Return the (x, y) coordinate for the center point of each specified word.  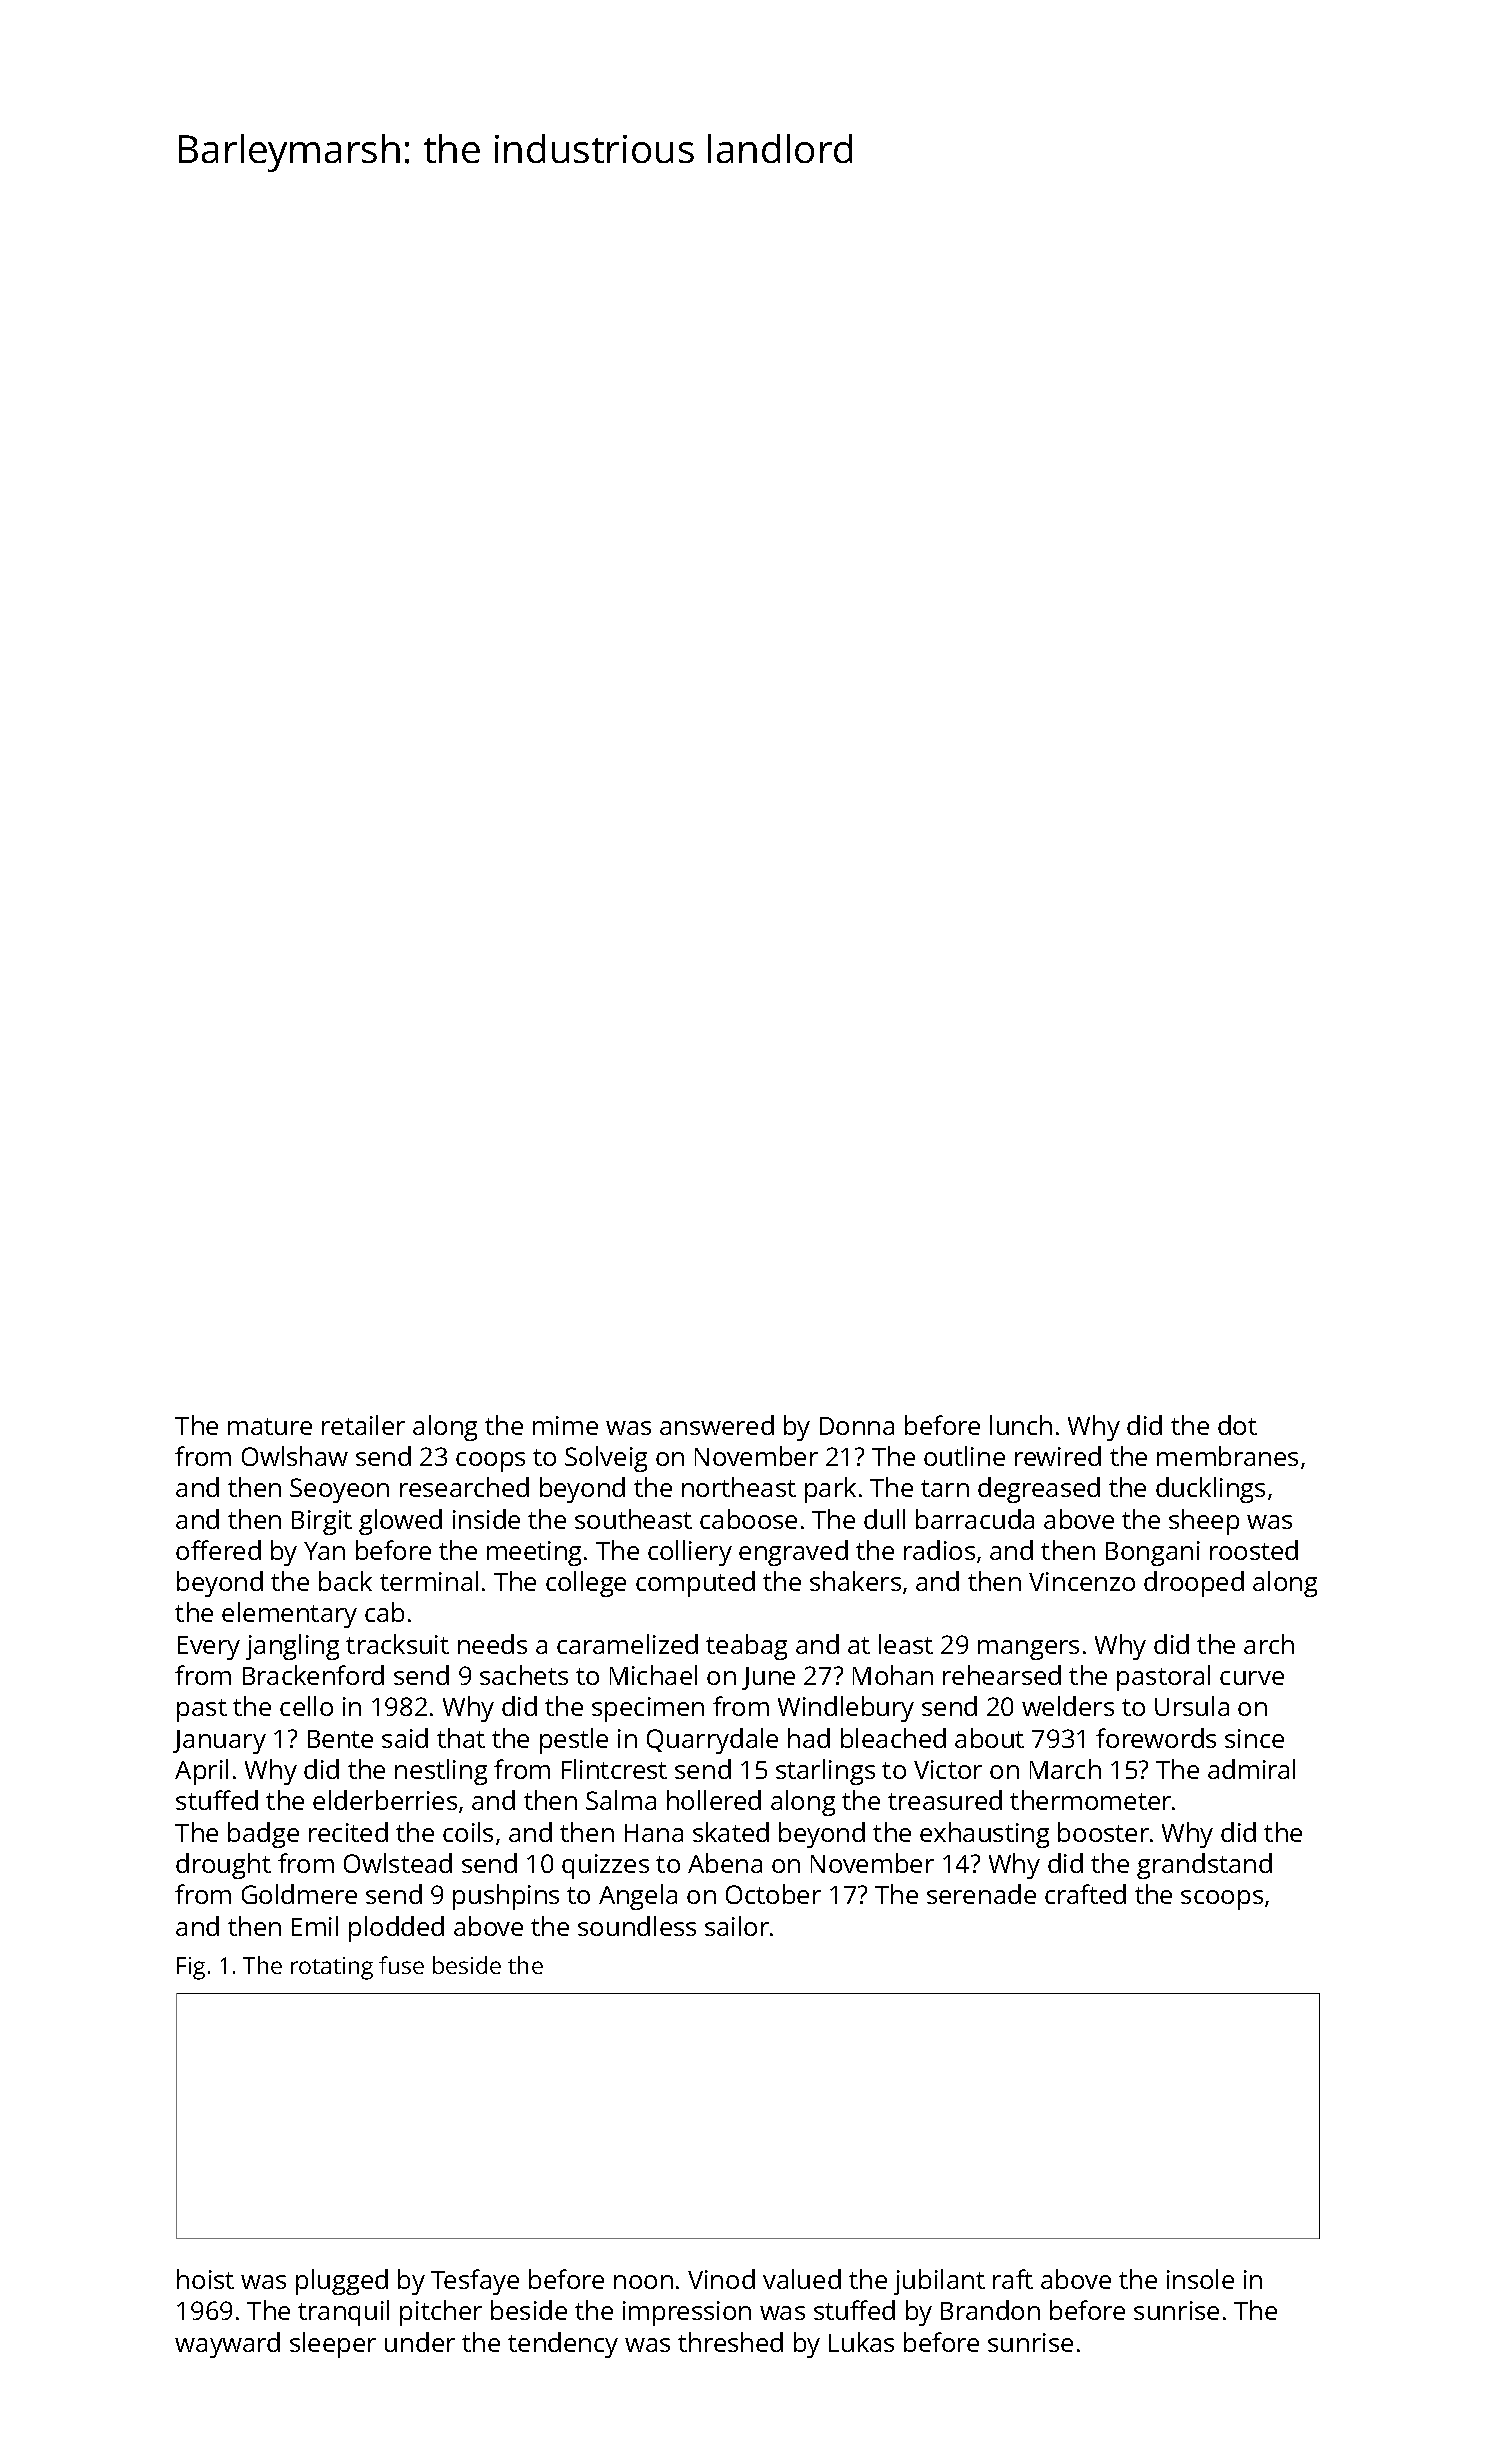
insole (1200, 2279)
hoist (205, 2279)
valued (802, 2279)
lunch (1021, 1425)
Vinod (721, 2279)
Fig (191, 1968)
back (345, 1581)
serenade (981, 1894)
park (830, 1490)
